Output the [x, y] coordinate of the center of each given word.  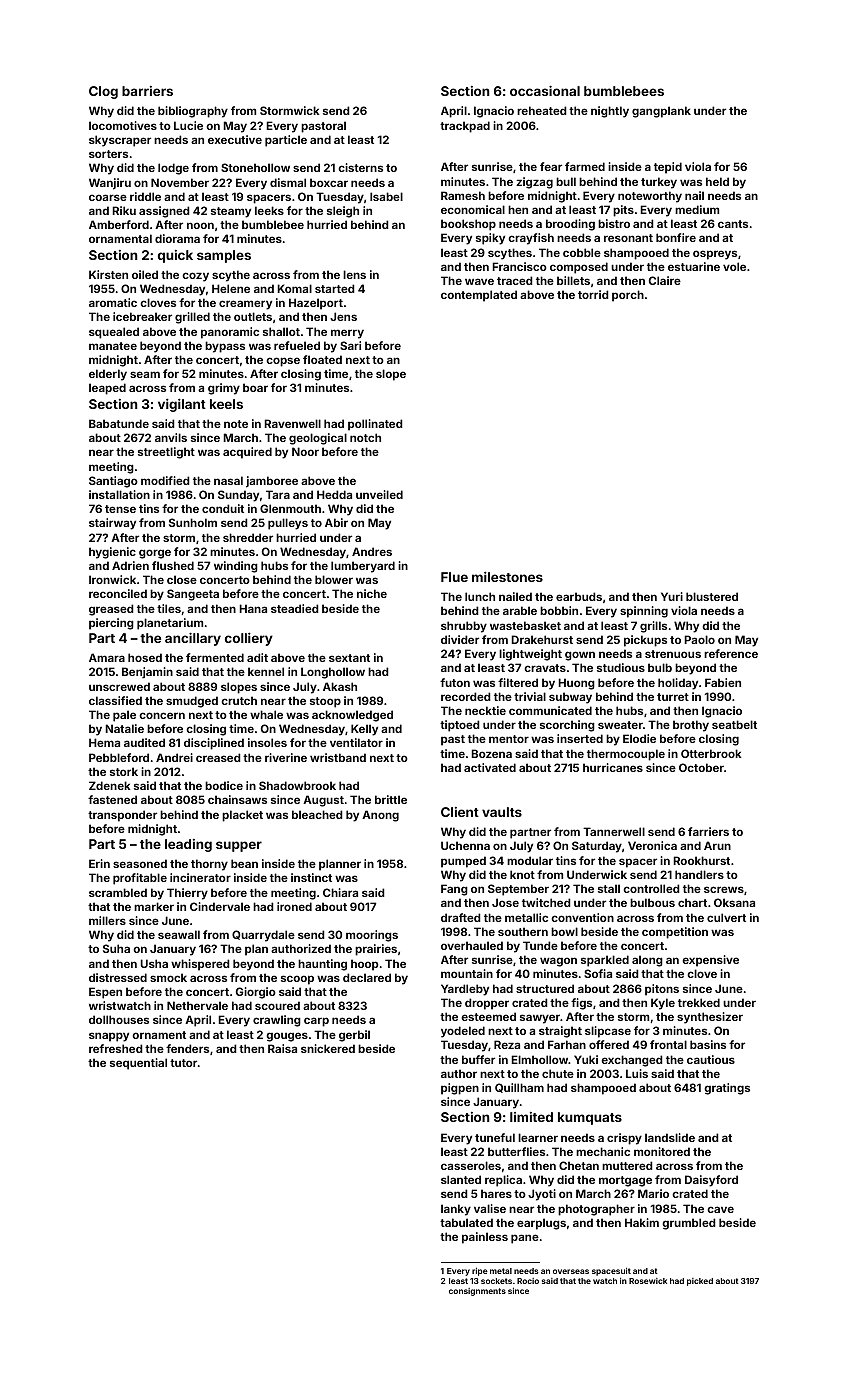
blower [334, 579]
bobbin [559, 610]
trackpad [465, 127]
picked [700, 1282]
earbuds [579, 596]
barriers [147, 91]
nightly [610, 112]
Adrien [130, 565]
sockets [496, 1281]
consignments [477, 1292]
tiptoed [460, 726]
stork [124, 771]
